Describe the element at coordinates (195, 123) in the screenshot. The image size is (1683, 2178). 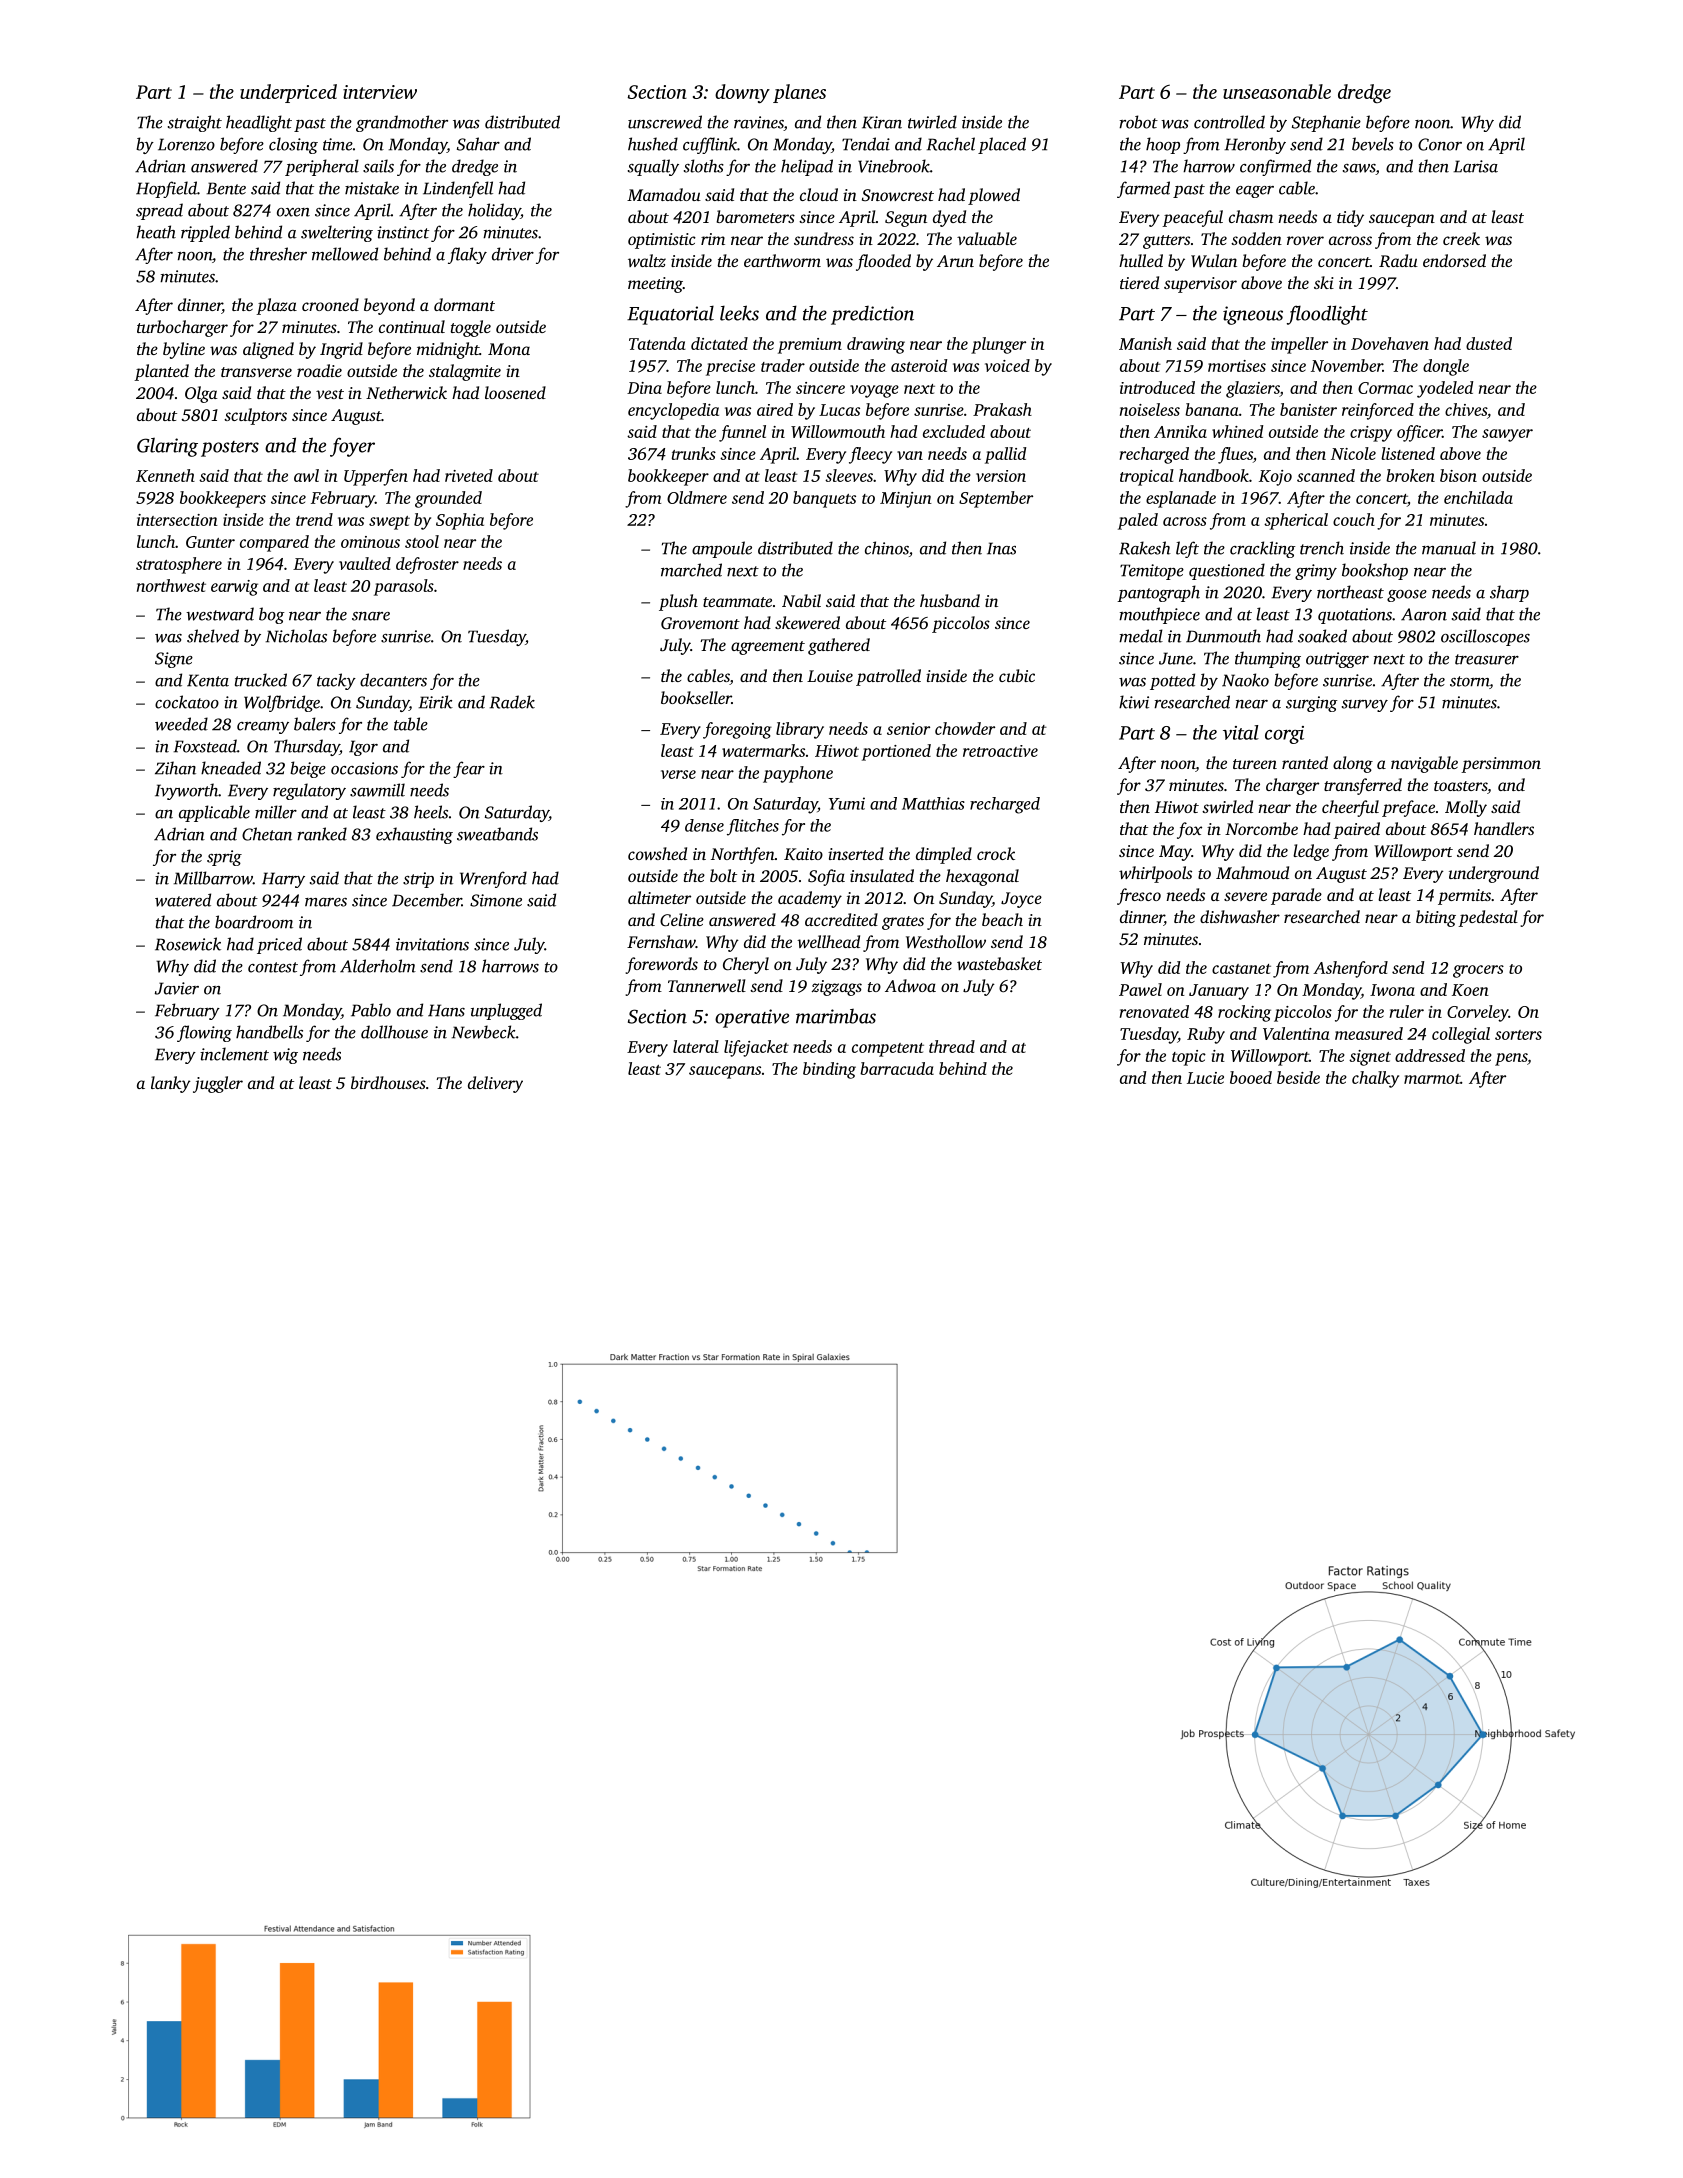
I see `straight` at that location.
